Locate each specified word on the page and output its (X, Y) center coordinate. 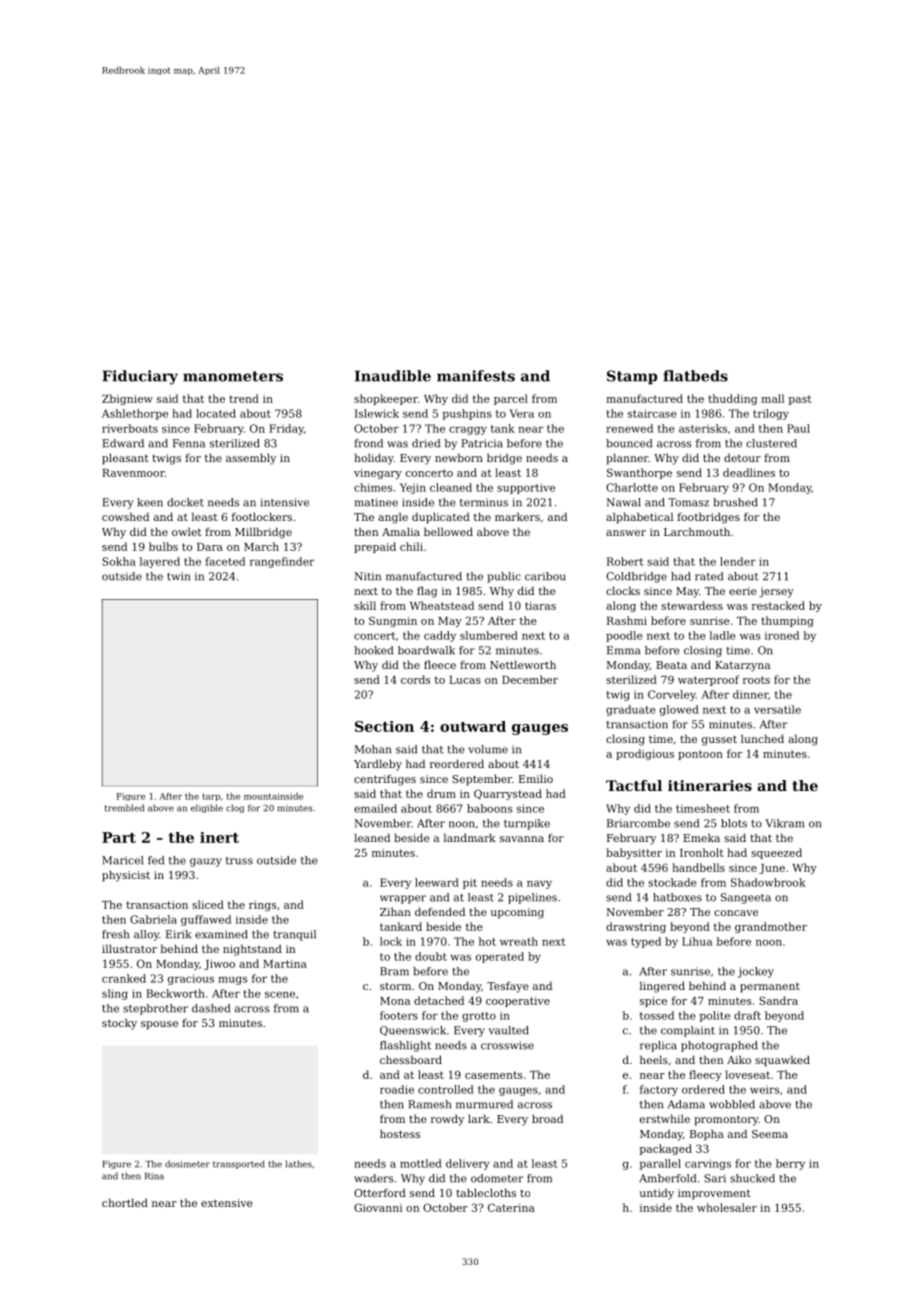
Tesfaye (508, 987)
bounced (629, 443)
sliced (208, 904)
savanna (522, 839)
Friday (286, 429)
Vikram (784, 823)
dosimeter (187, 1164)
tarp (211, 797)
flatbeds (695, 376)
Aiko (739, 1059)
